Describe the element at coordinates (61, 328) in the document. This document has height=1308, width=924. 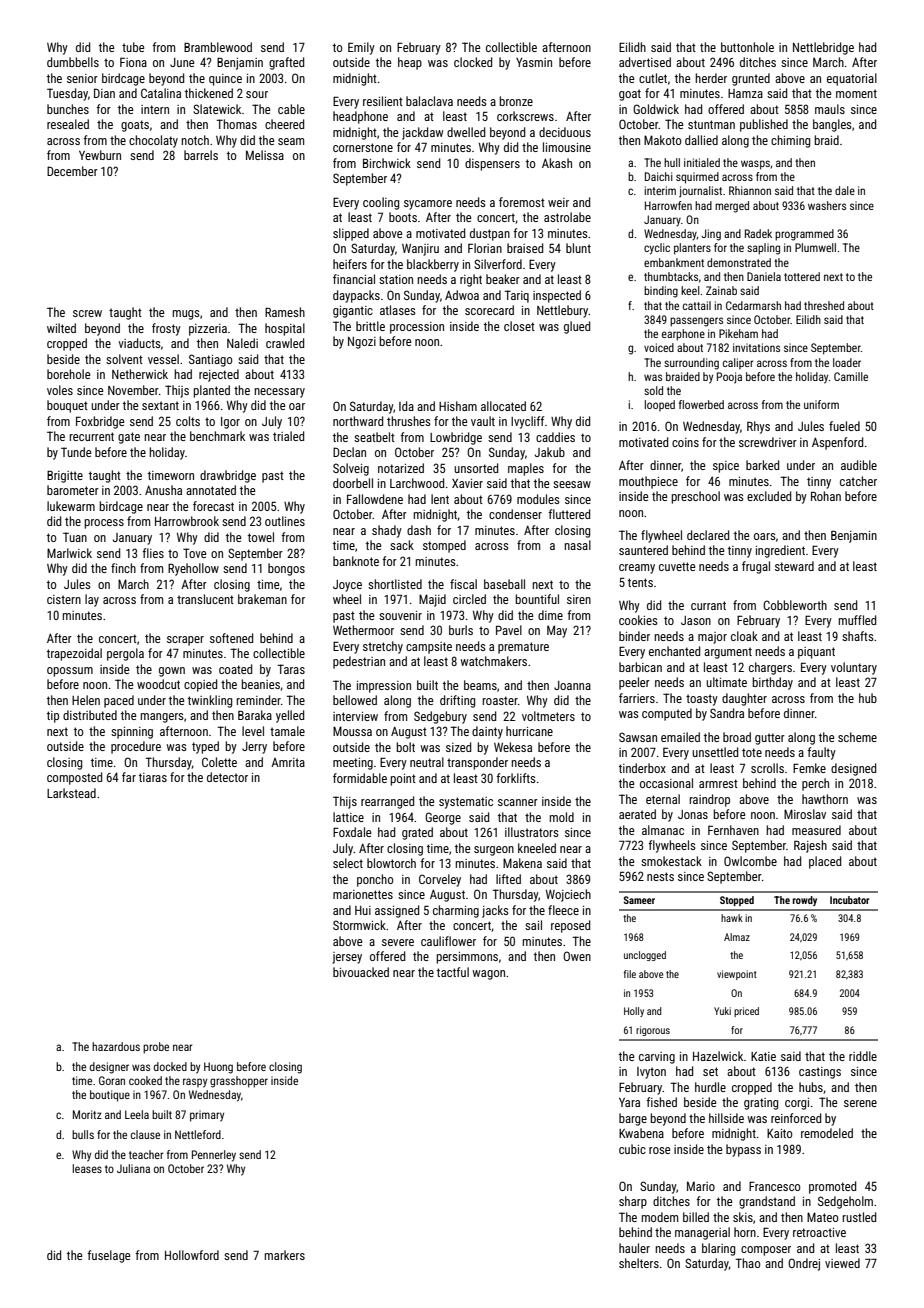
I see `wilted` at that location.
